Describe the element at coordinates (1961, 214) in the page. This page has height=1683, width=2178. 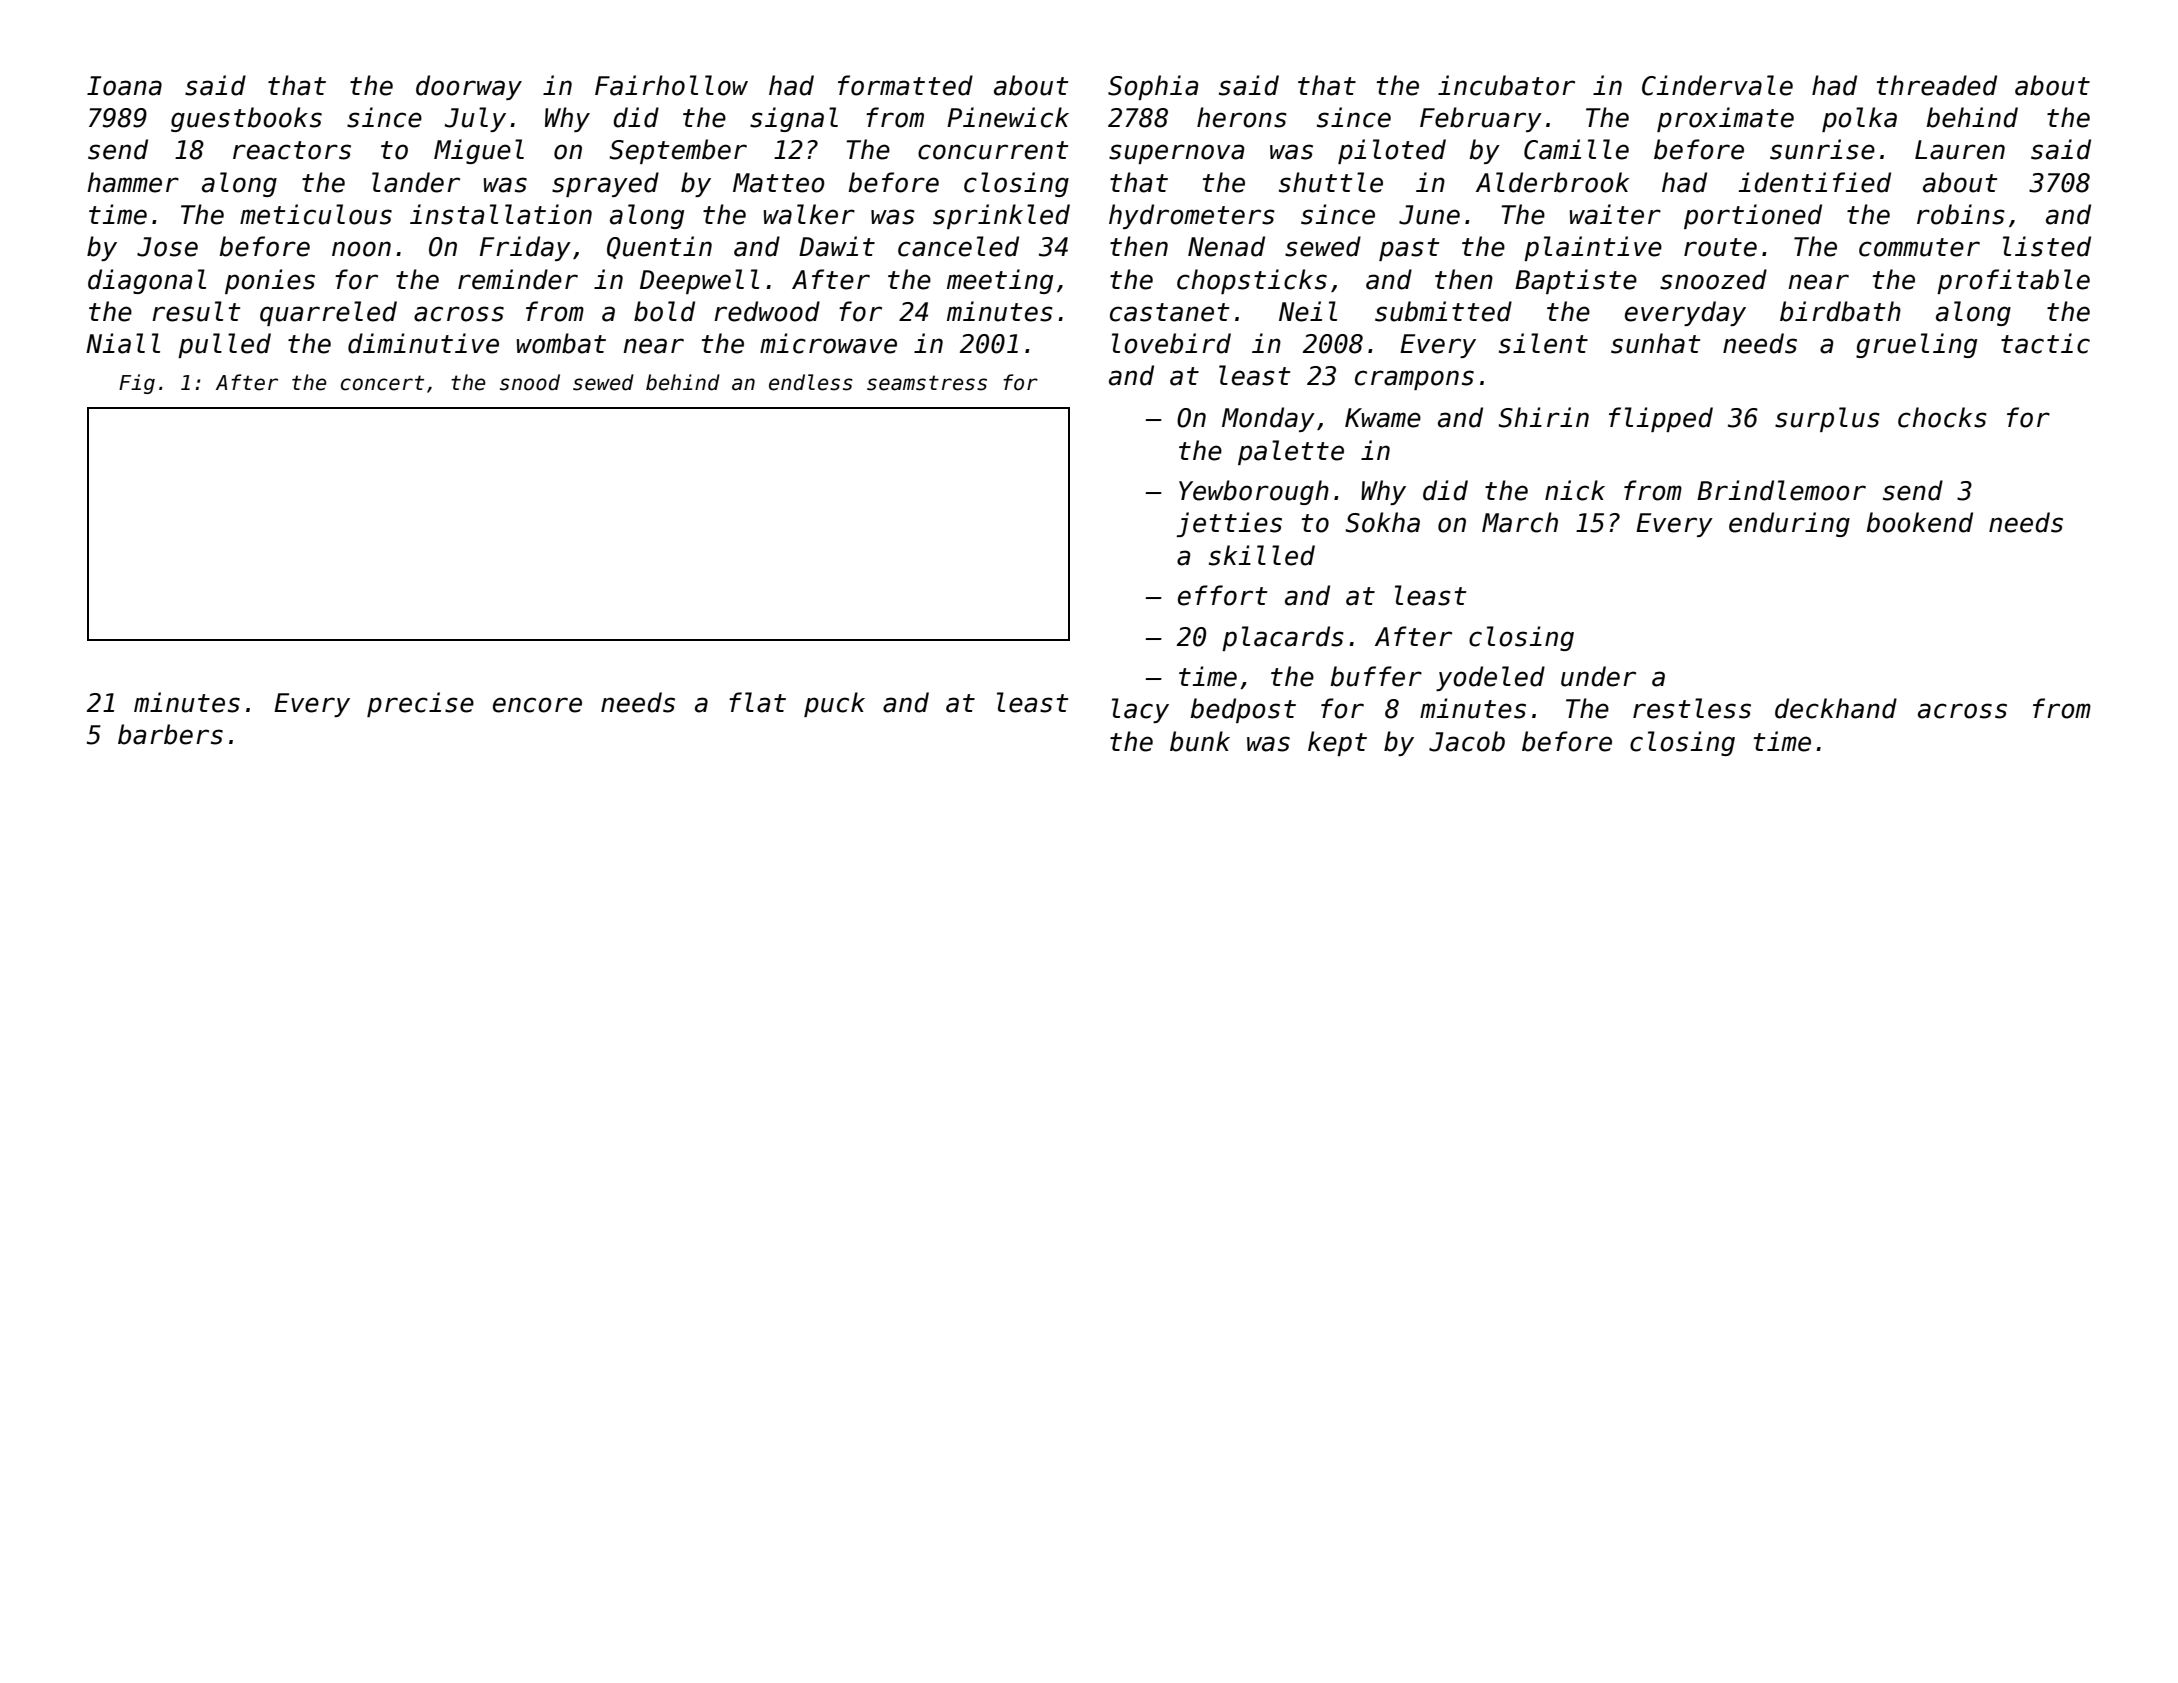
I see `robins` at that location.
